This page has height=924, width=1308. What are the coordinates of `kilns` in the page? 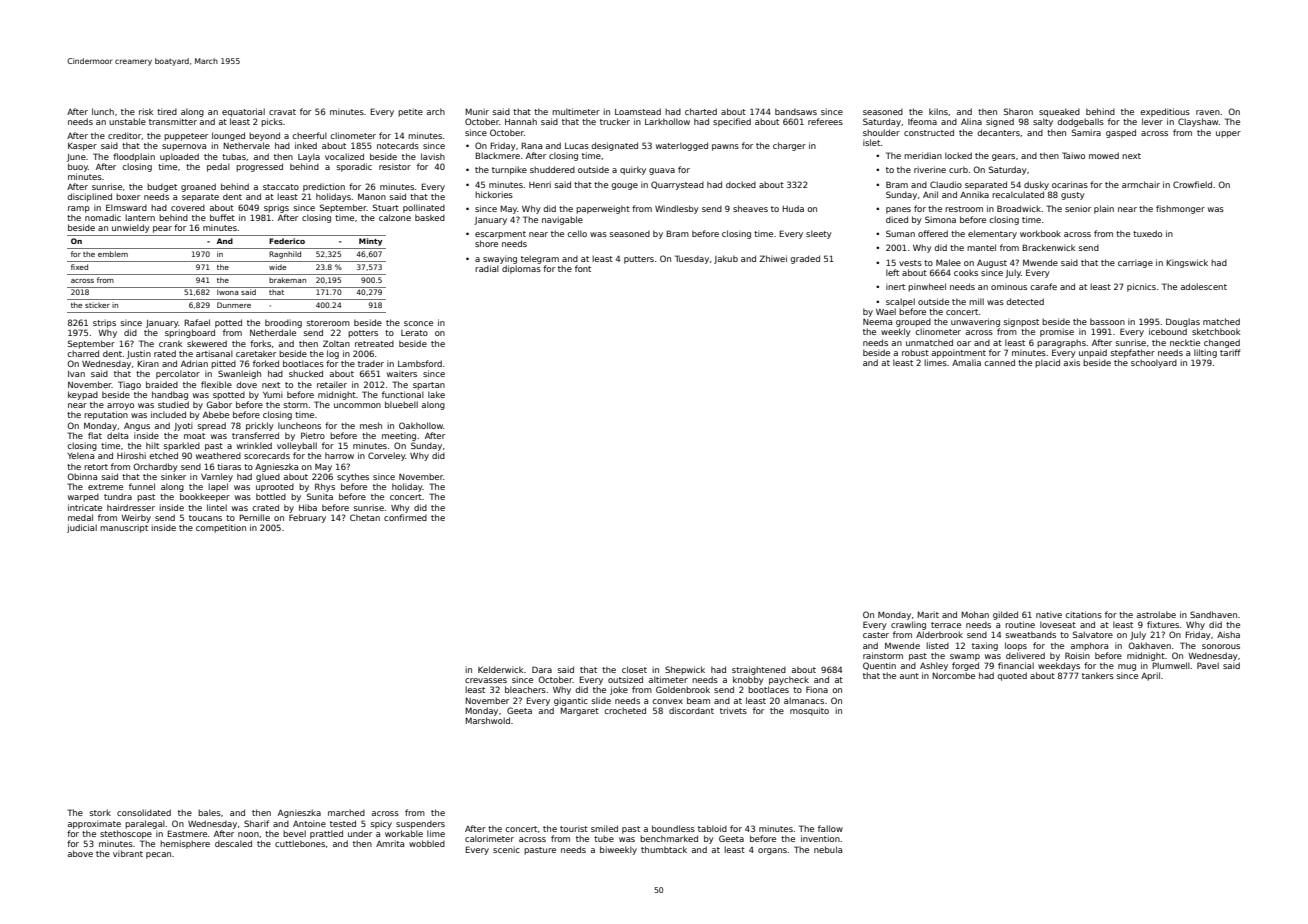 It's located at (938, 111).
